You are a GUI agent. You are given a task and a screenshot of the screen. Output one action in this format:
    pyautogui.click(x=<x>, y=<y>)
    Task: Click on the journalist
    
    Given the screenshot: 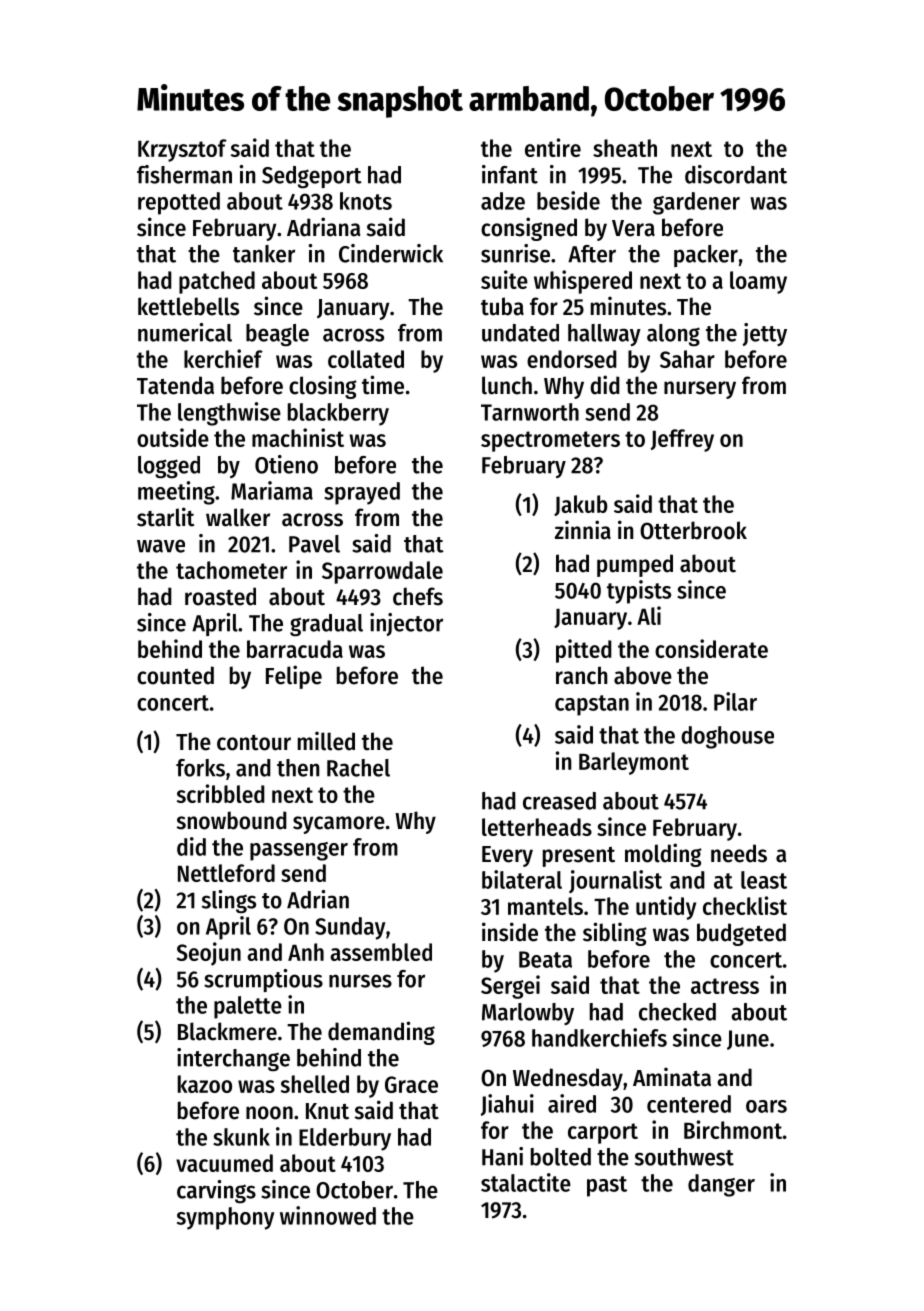 What is the action you would take?
    pyautogui.click(x=615, y=882)
